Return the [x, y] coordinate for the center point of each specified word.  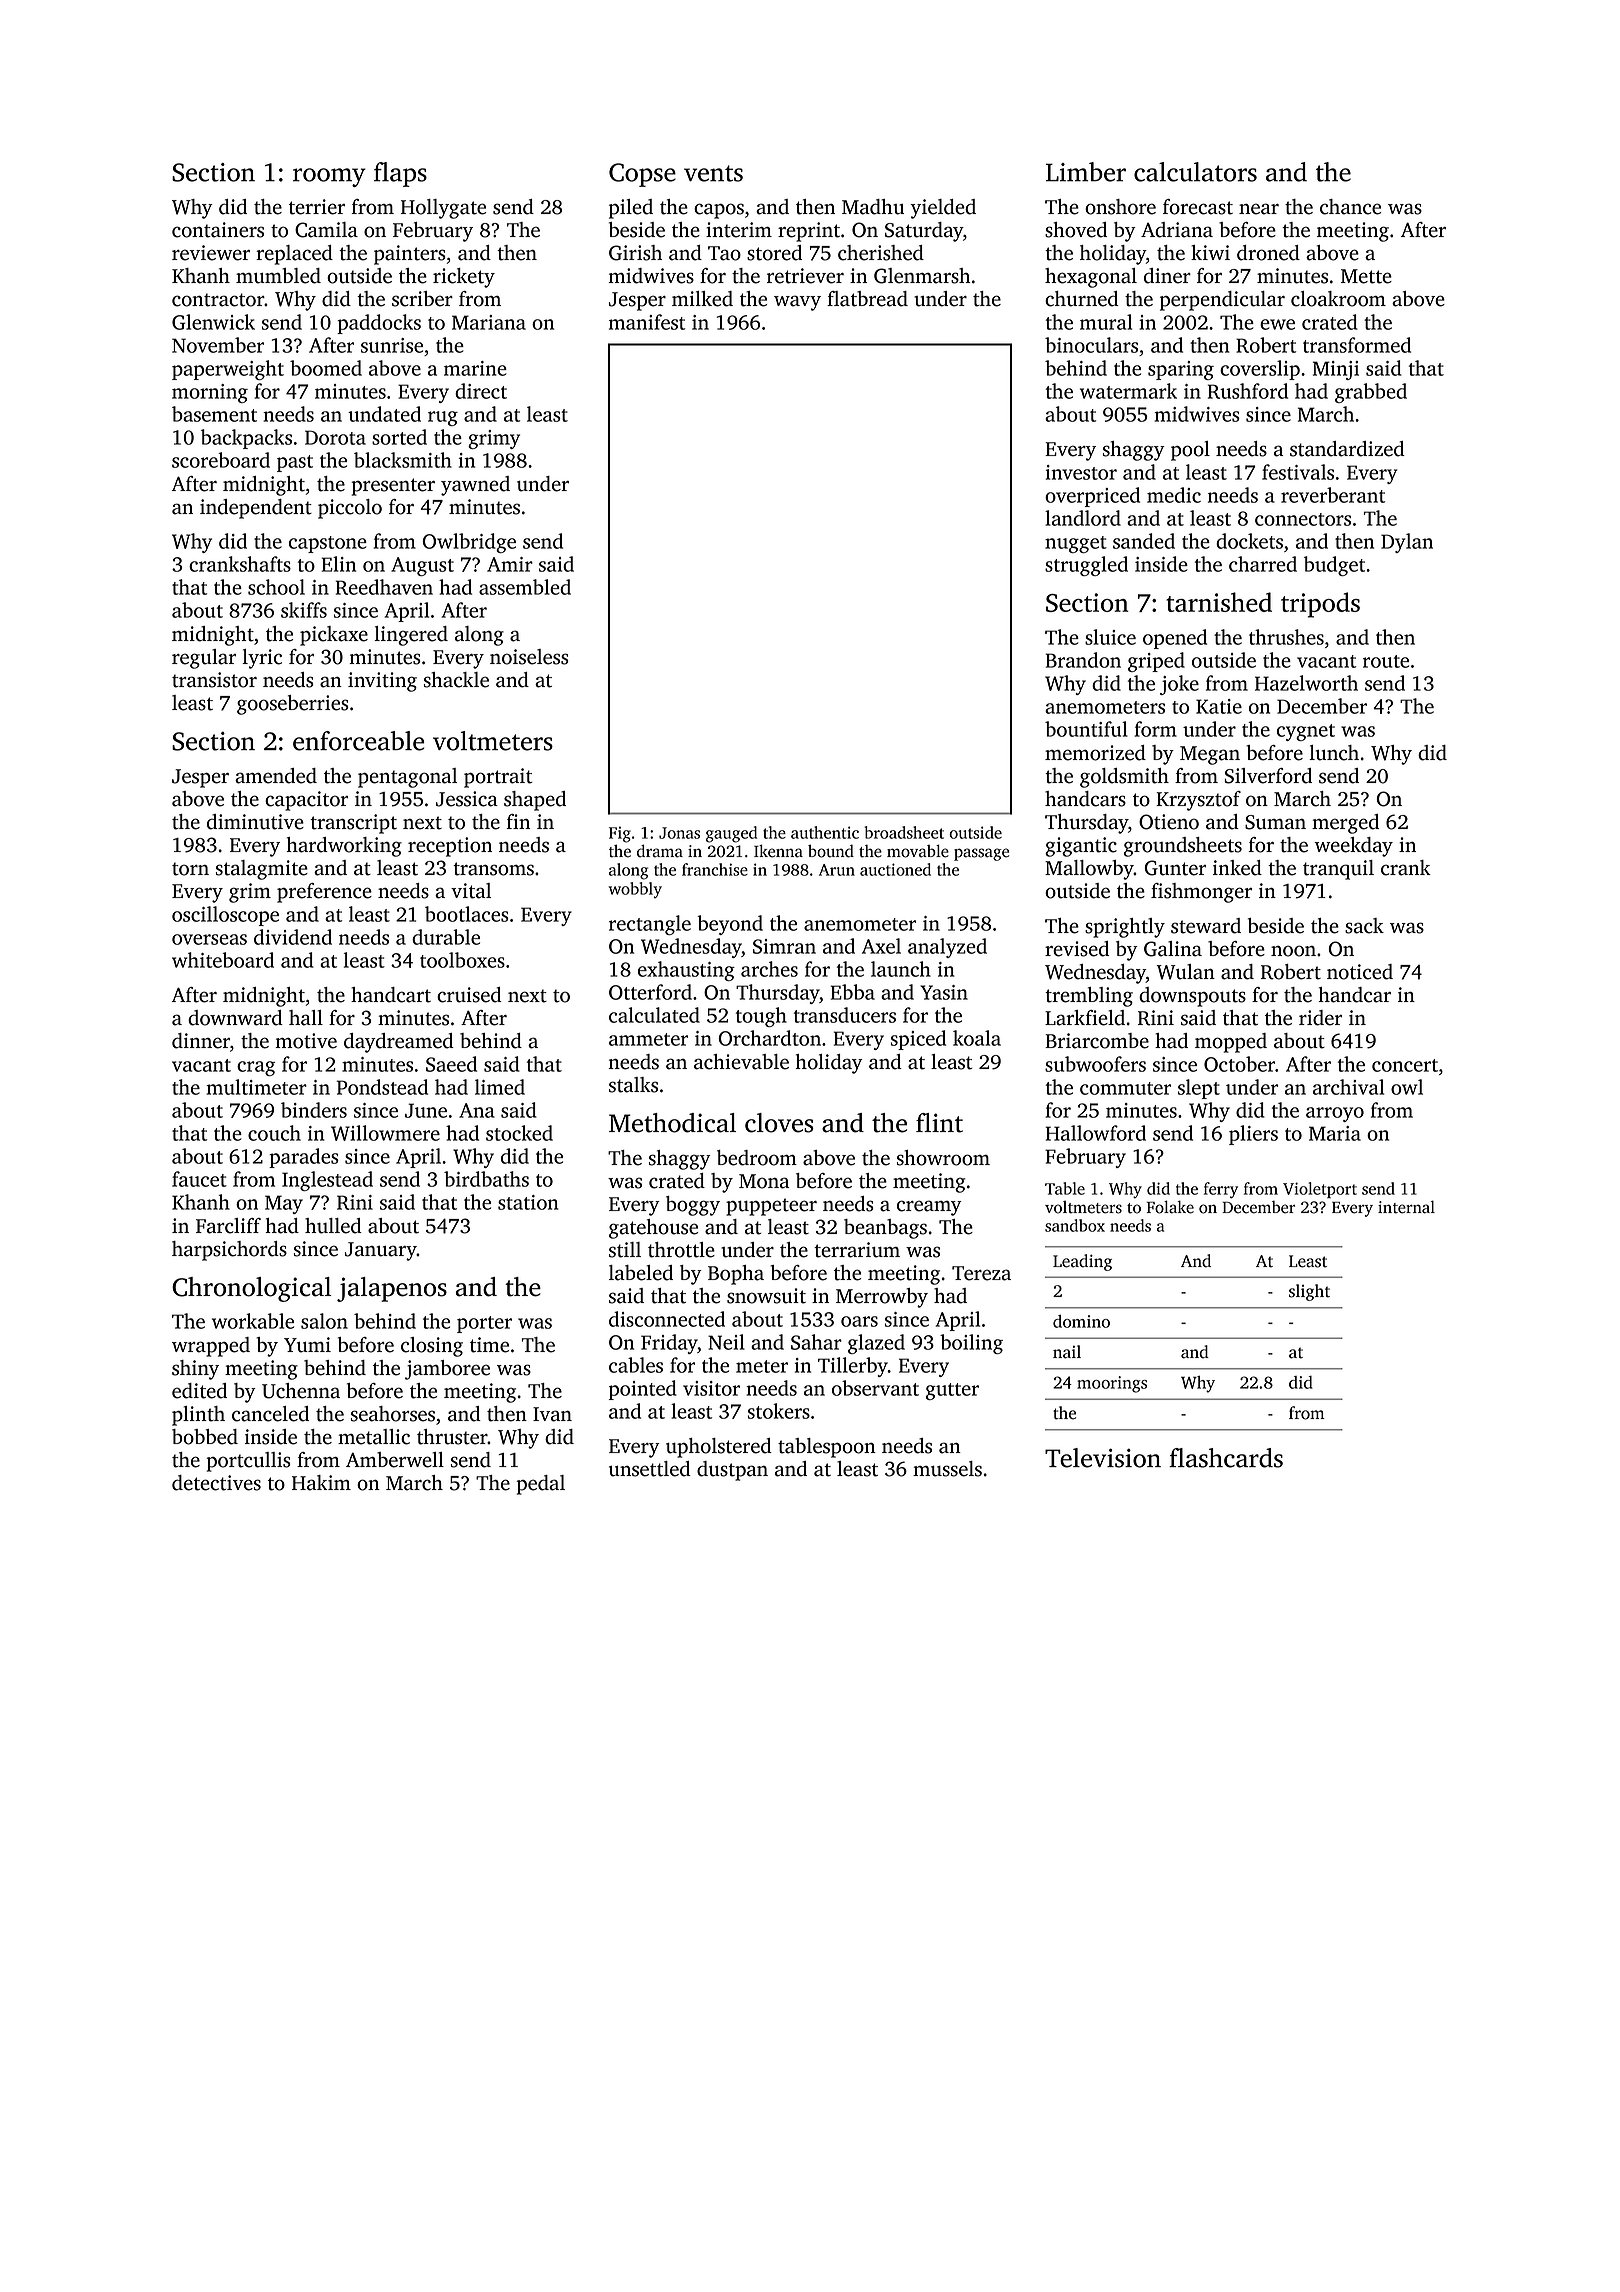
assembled [525, 587]
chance [1350, 207]
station [528, 1202]
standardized [1347, 449]
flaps [400, 174]
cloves [779, 1123]
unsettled [650, 1469]
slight [1309, 1292]
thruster [452, 1437]
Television [1103, 1458]
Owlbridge [469, 543]
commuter [1125, 1088]
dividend [293, 937]
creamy [929, 1208]
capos [719, 211]
